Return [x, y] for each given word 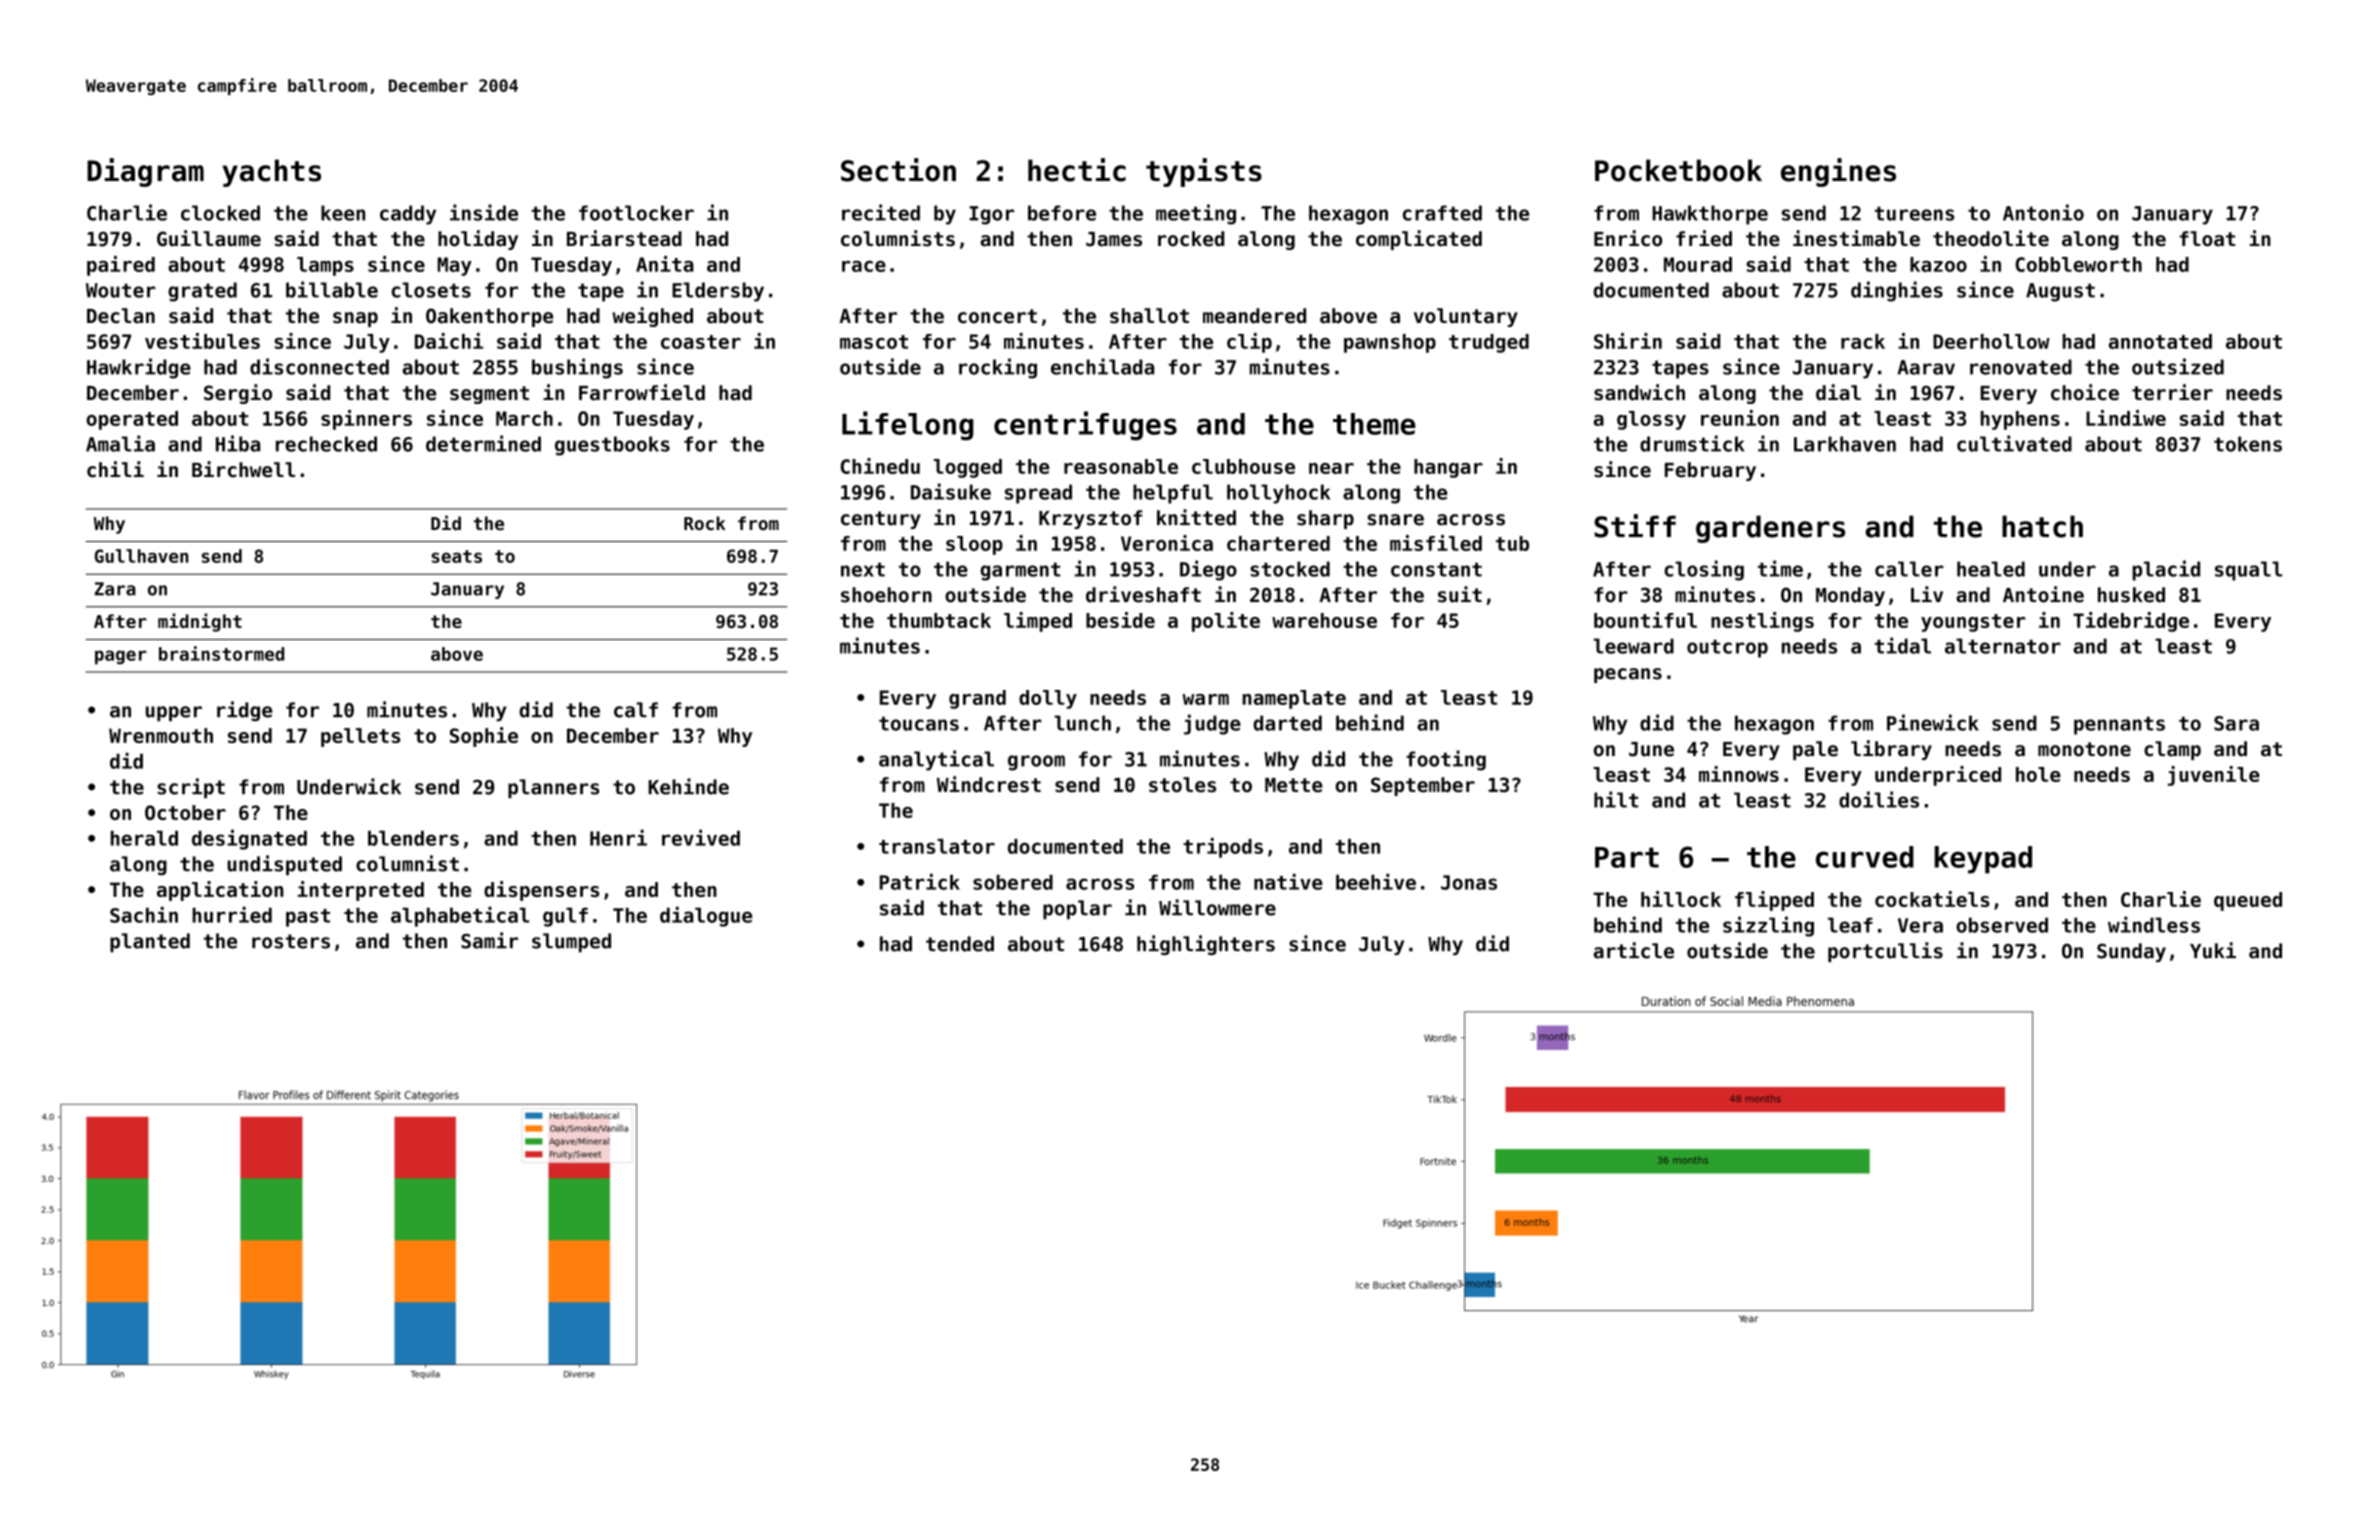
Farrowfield [642, 392]
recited [881, 212]
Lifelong [907, 426]
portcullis [1885, 952]
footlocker [636, 213]
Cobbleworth [2078, 264]
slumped [571, 942]
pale [1815, 750]
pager [121, 657]
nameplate [1294, 699]
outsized [2178, 366]
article [1634, 950]
